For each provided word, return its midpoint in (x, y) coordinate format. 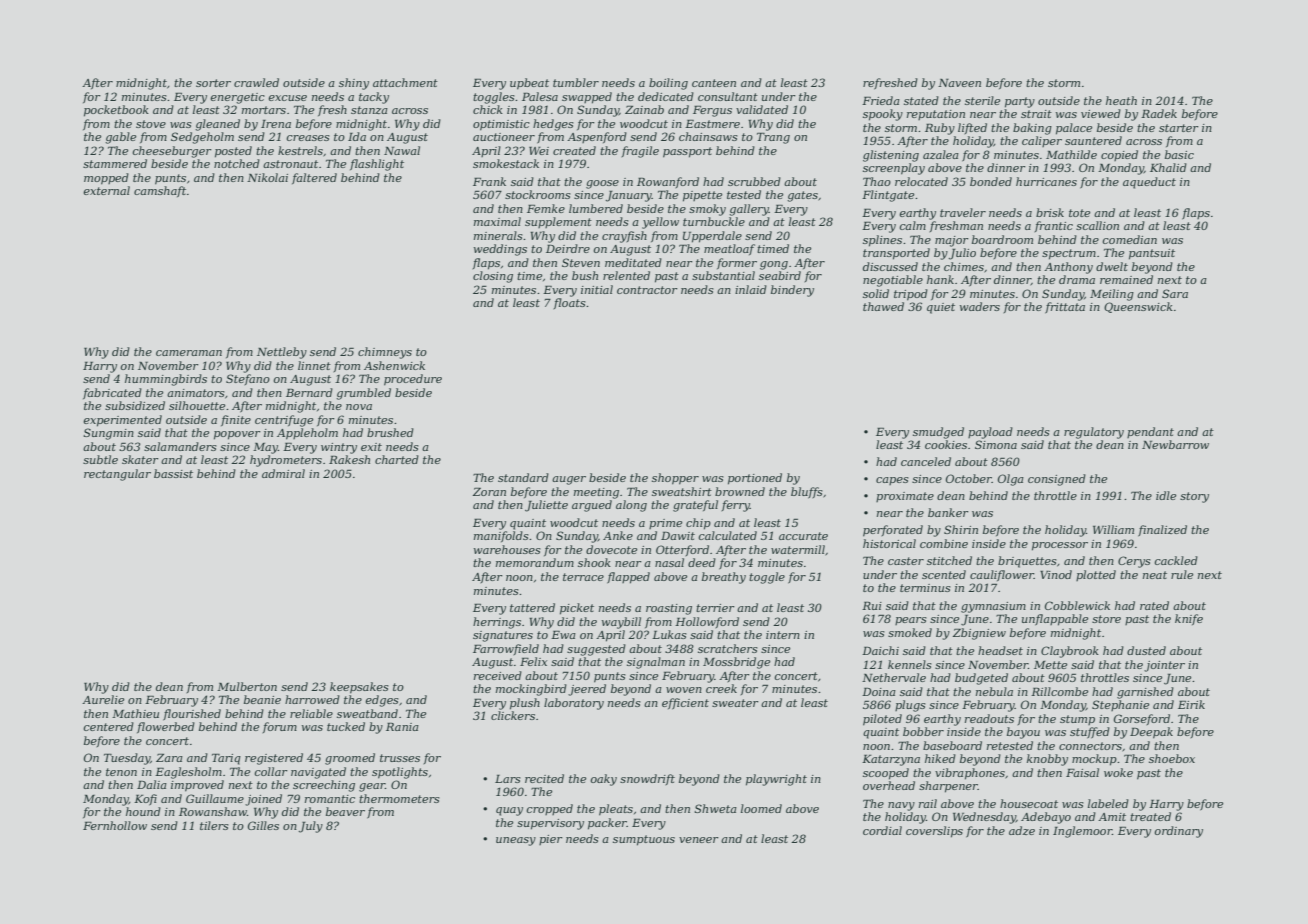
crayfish (624, 237)
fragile (640, 152)
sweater (735, 703)
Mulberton (247, 686)
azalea (941, 154)
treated (1150, 816)
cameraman (189, 353)
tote (1079, 213)
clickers (513, 715)
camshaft (160, 191)
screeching (324, 786)
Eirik (1191, 704)
